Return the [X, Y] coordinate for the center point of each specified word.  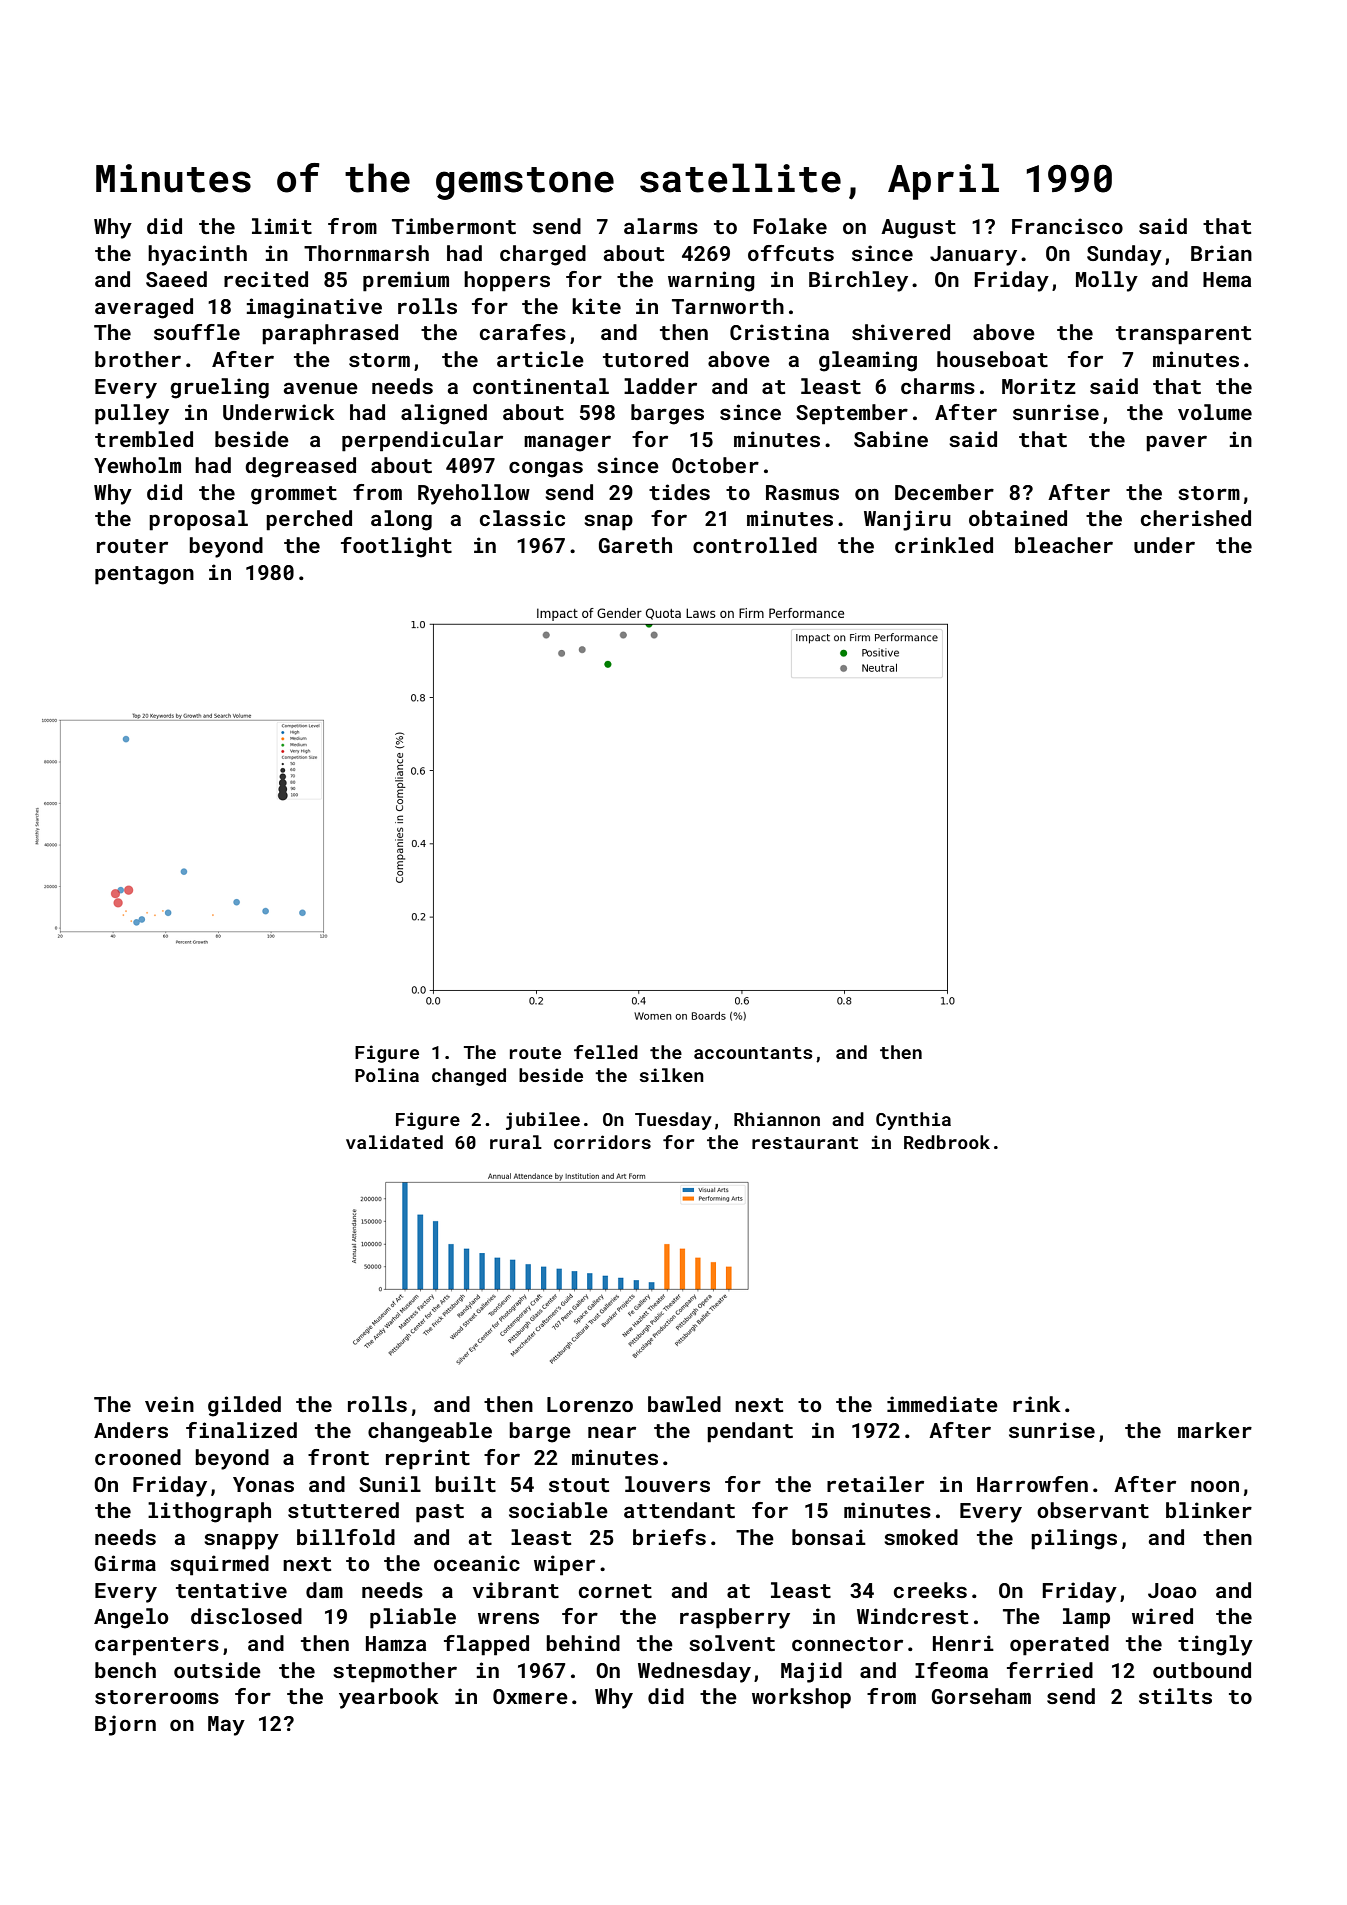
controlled [755, 545]
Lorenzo [590, 1404]
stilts [1175, 1696]
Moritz [1039, 386]
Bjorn [125, 1725]
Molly [1107, 281]
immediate [942, 1404]
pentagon [144, 575]
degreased [300, 467]
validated [394, 1142]
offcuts [791, 253]
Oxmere [530, 1696]
